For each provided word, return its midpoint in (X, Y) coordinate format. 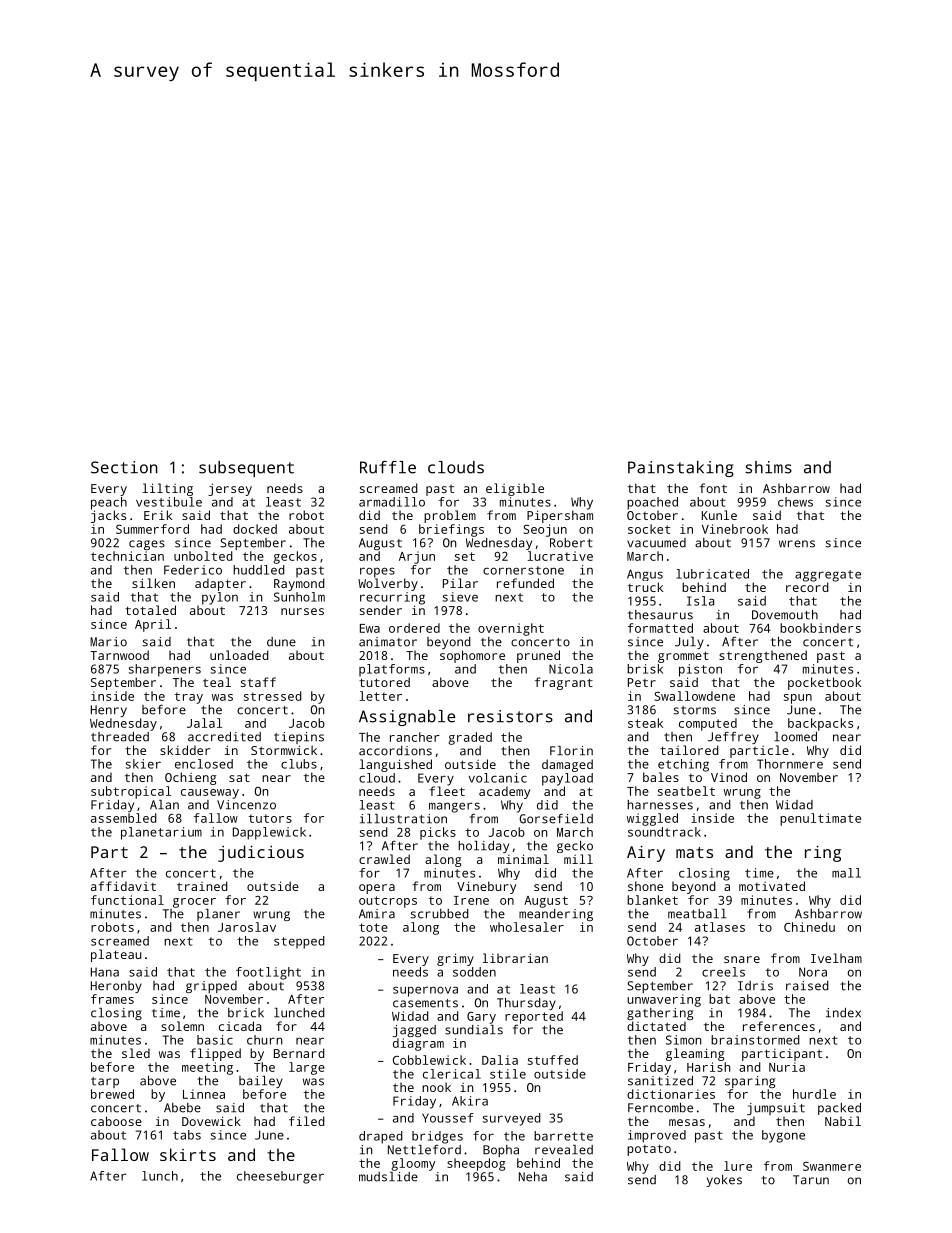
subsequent (246, 469)
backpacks (820, 724)
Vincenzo (246, 805)
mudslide (388, 1177)
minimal (523, 859)
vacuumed (656, 543)
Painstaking (681, 469)
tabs (187, 1135)
